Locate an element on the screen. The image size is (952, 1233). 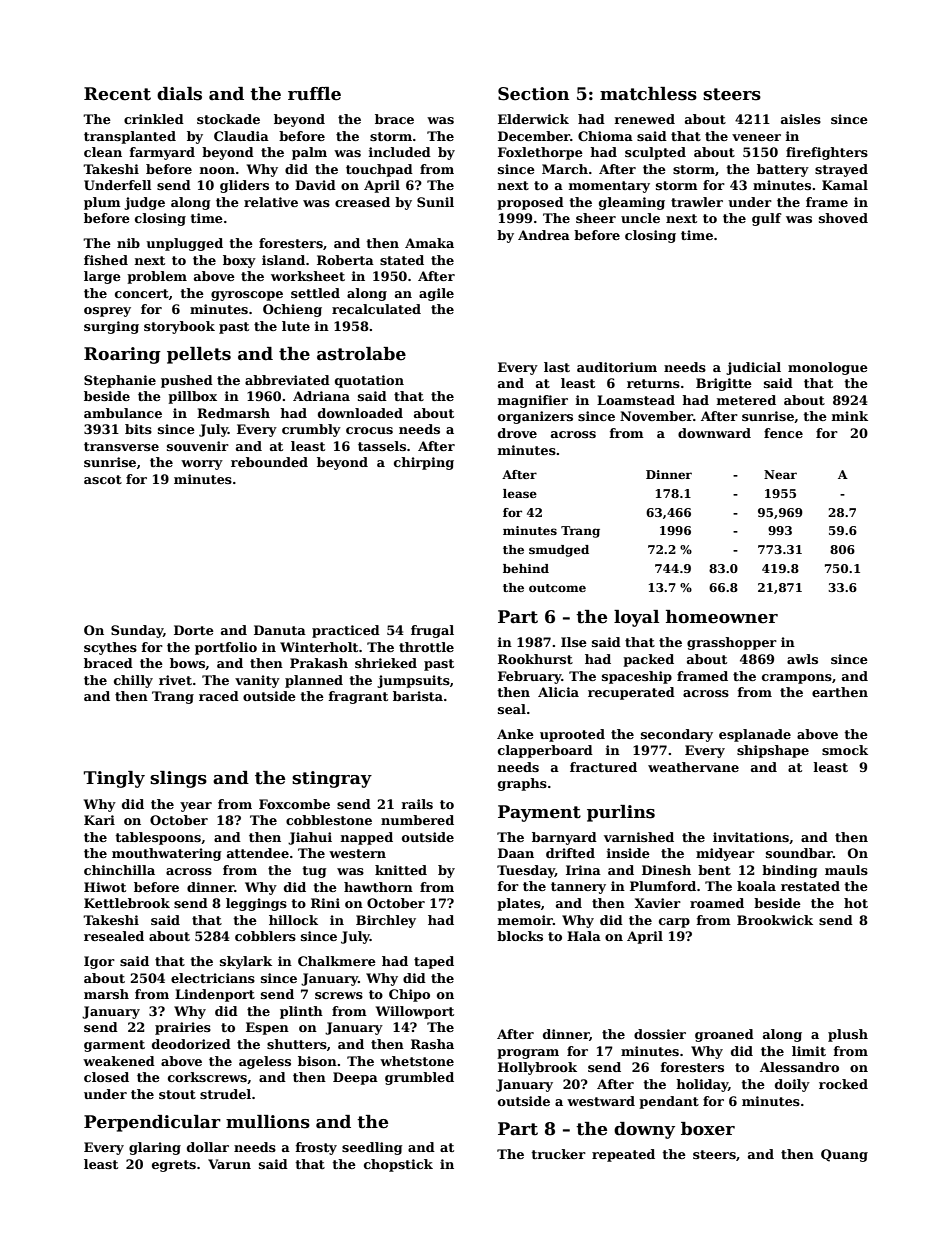
monologue is located at coordinates (828, 368).
